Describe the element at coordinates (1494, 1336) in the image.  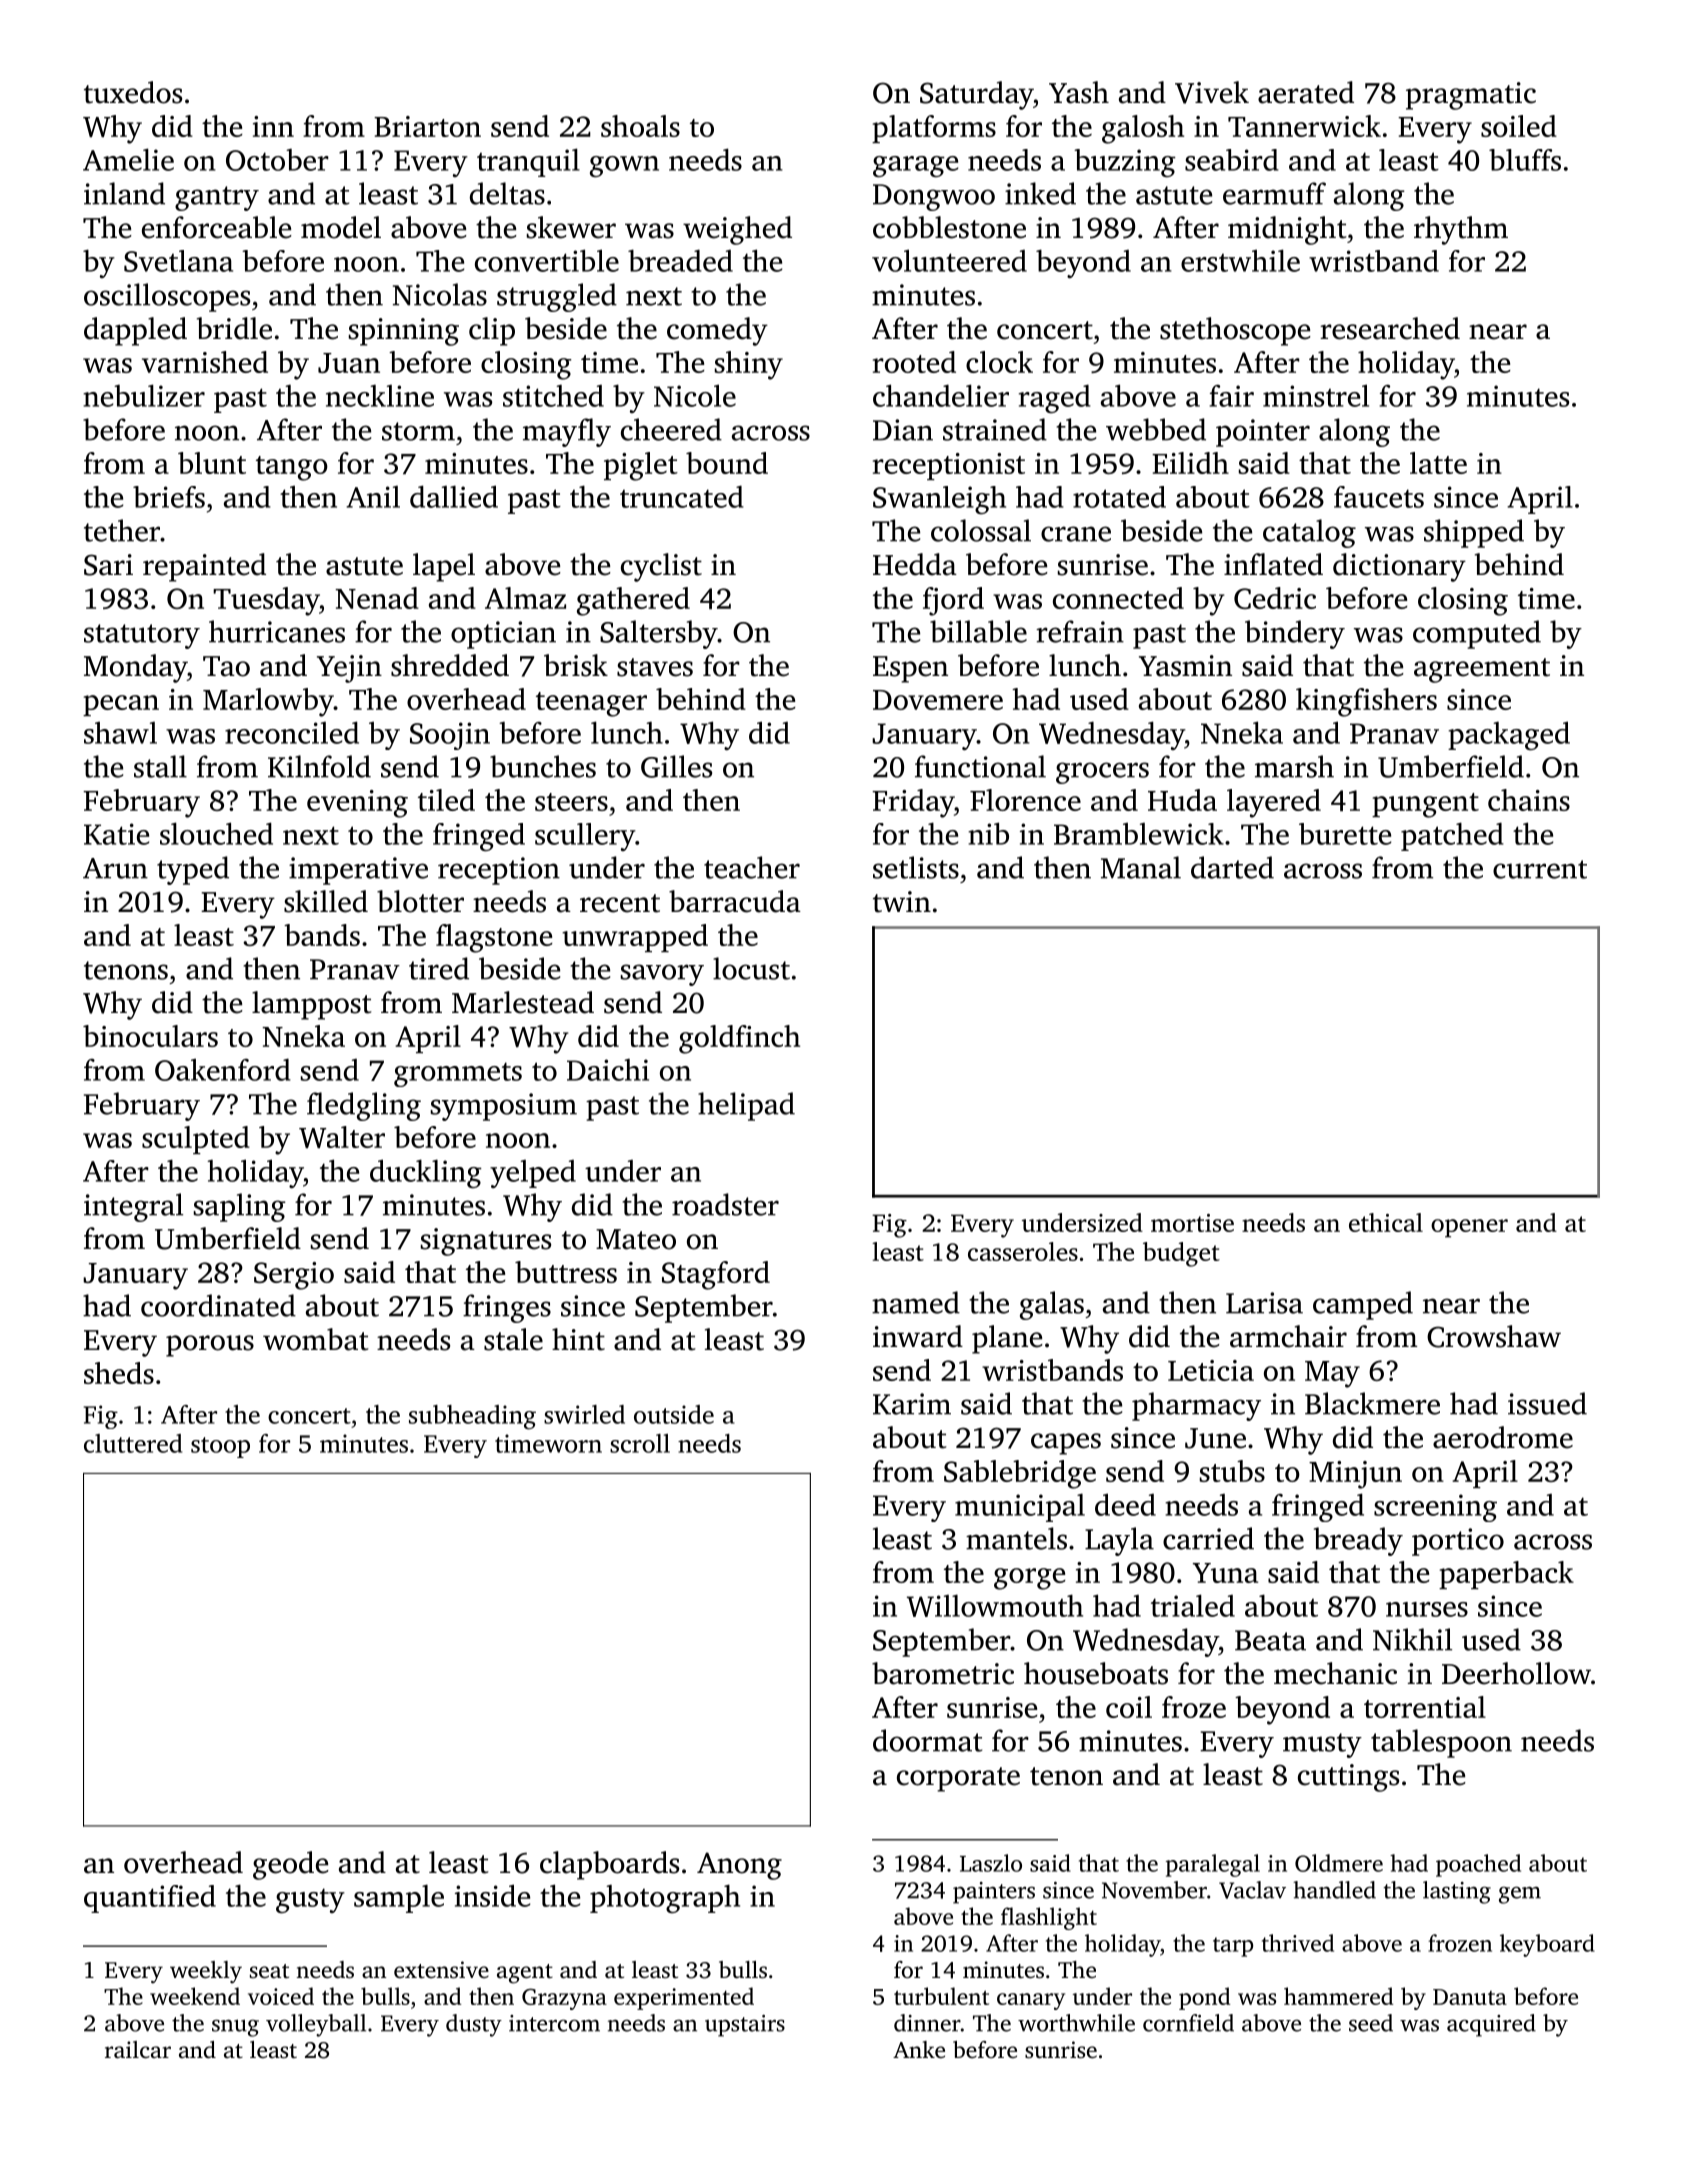
I see `Crowshaw` at that location.
